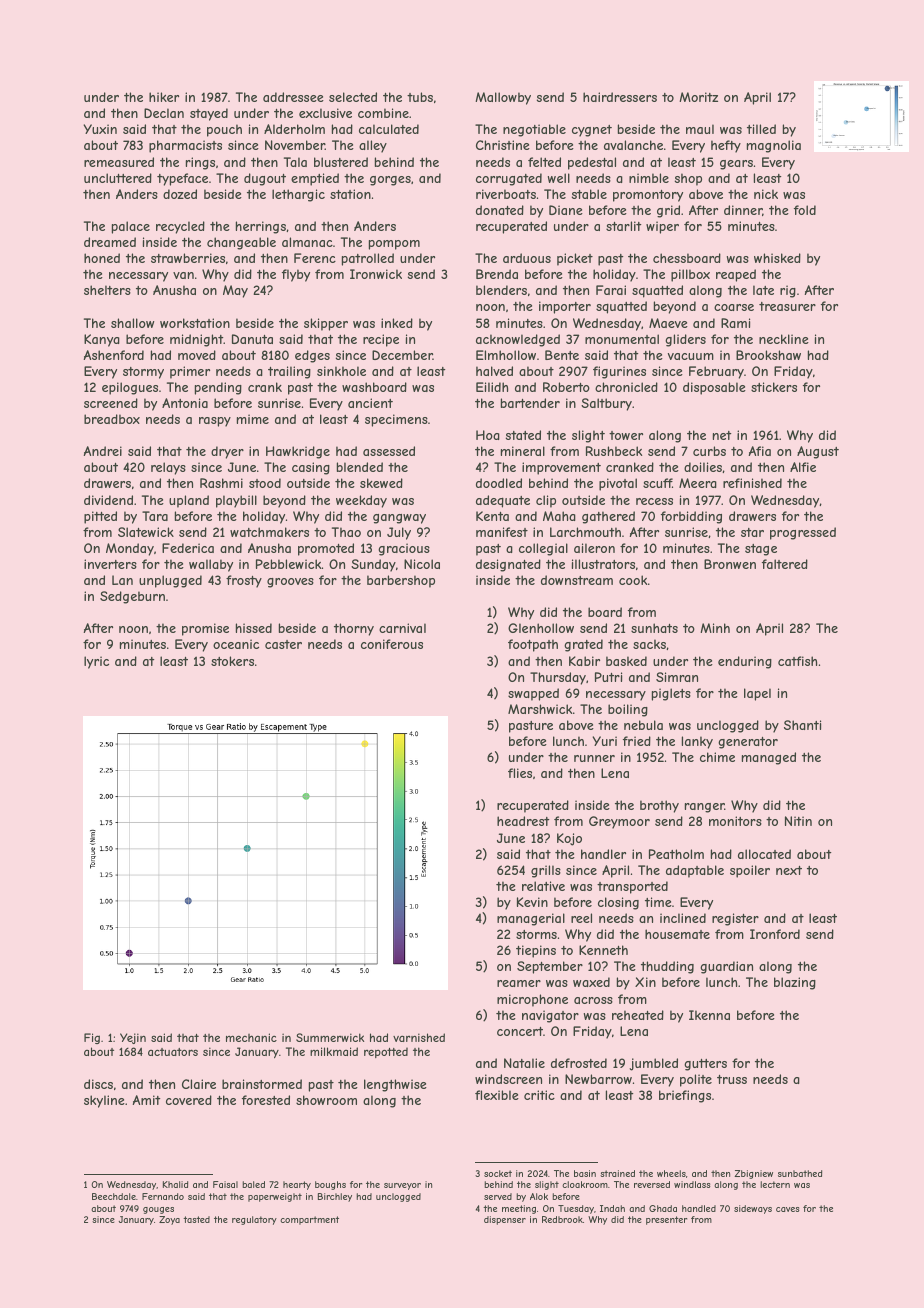 Image resolution: width=924 pixels, height=1308 pixels. Describe the element at coordinates (533, 645) in the screenshot. I see `footpath` at that location.
